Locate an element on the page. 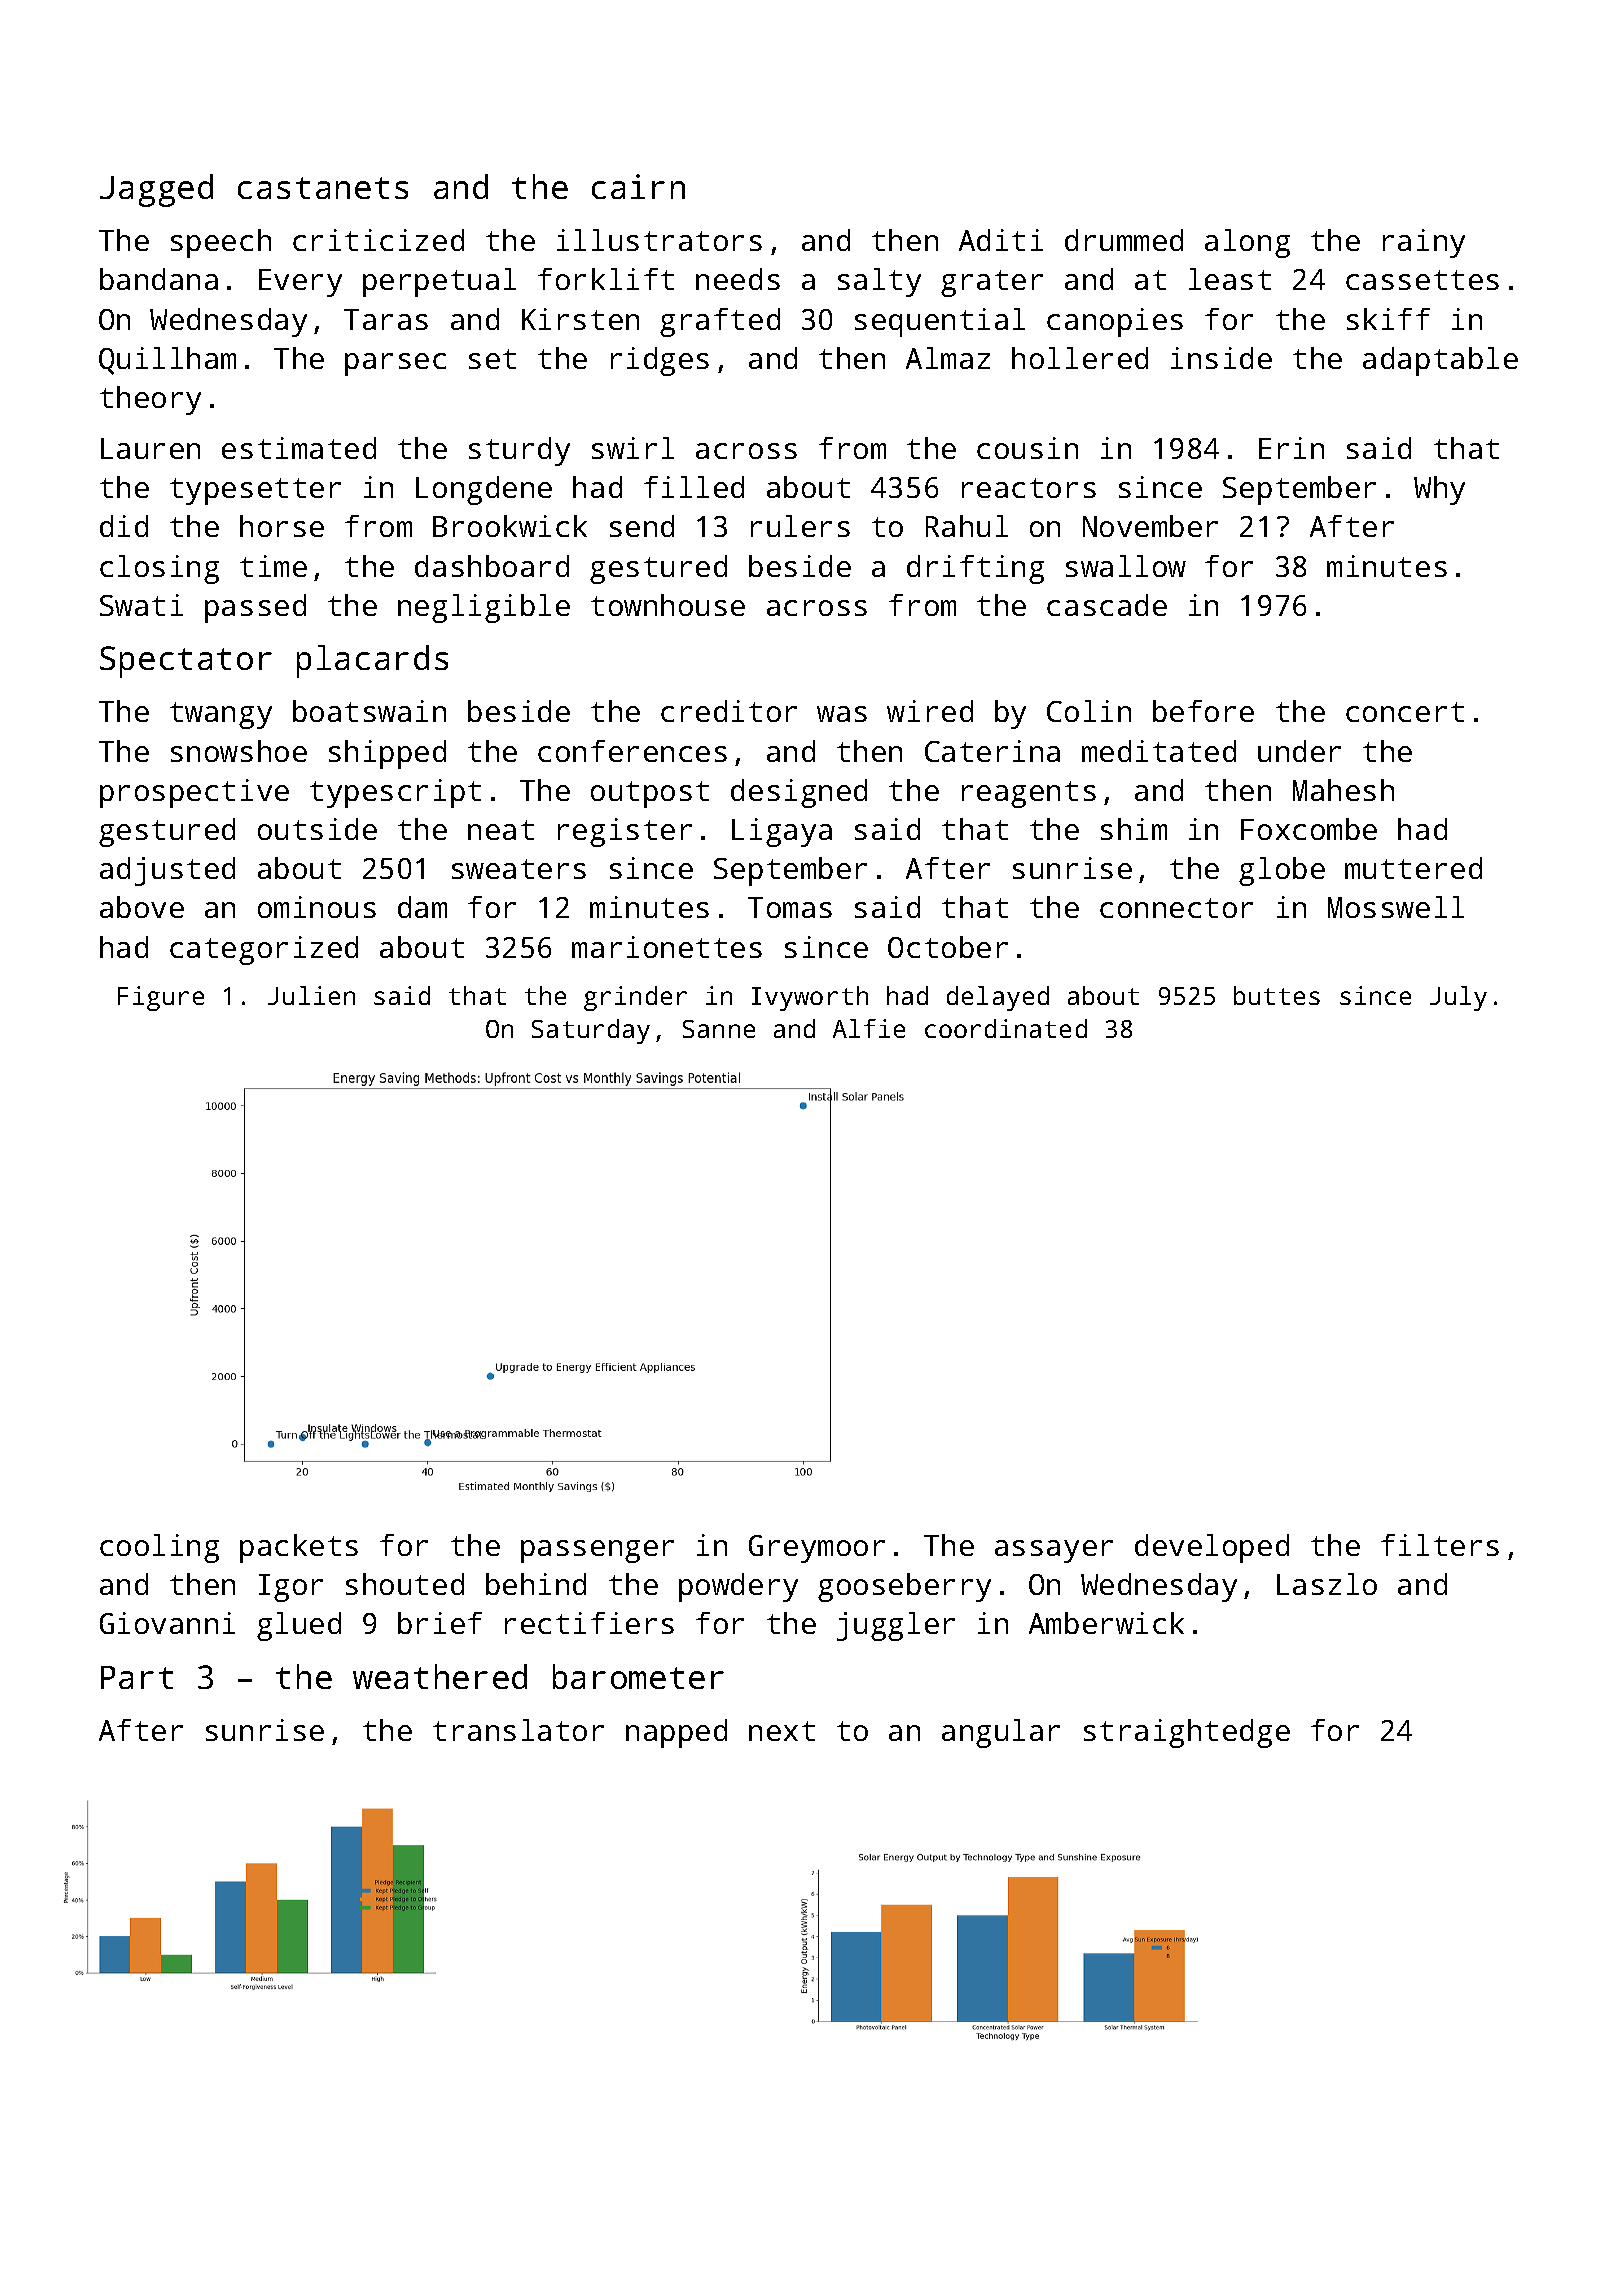 This image has width=1620, height=2292. drifting is located at coordinates (975, 569).
